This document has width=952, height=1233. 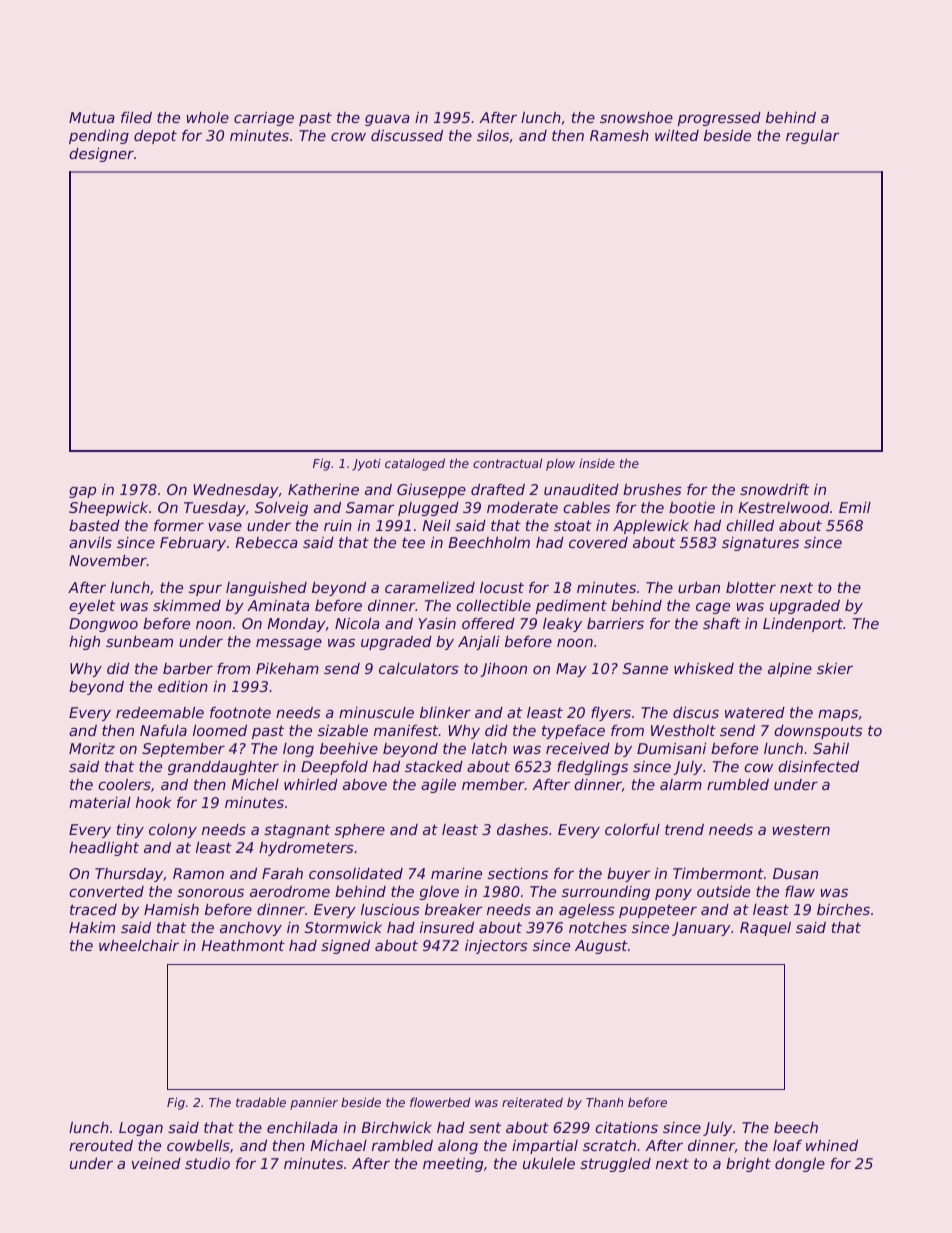 What do you see at coordinates (774, 489) in the document?
I see `snowdrift` at bounding box center [774, 489].
